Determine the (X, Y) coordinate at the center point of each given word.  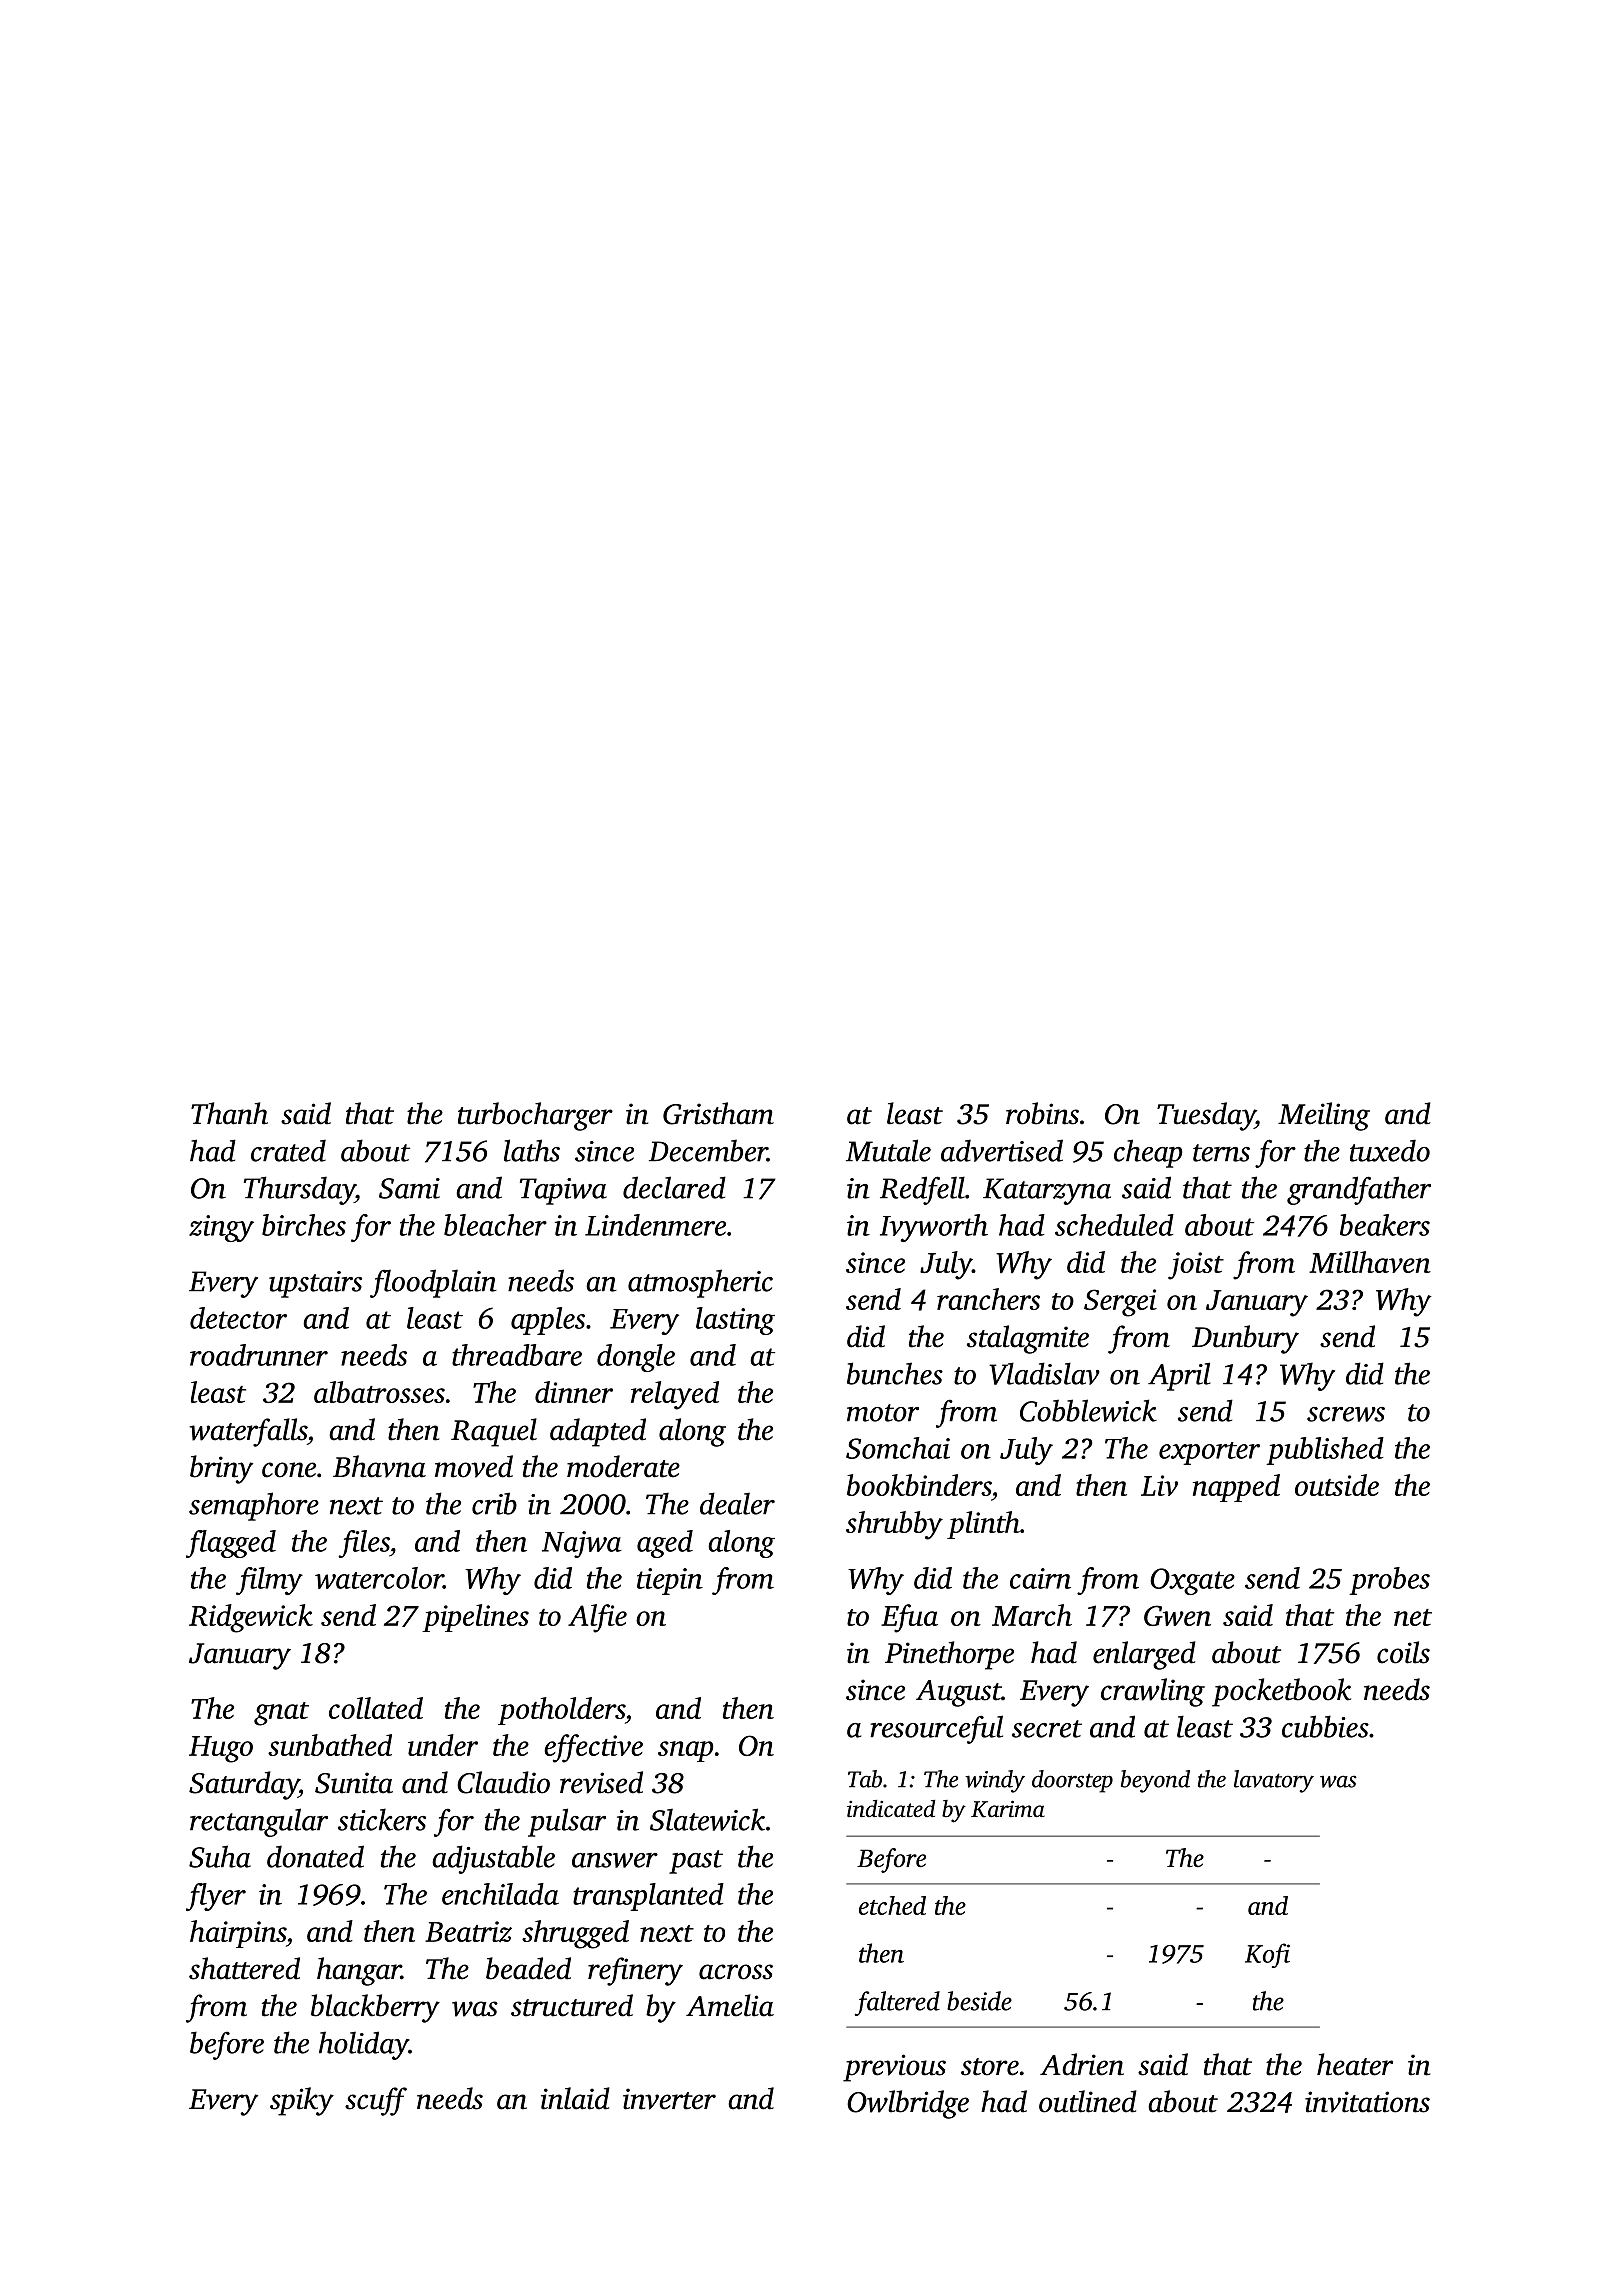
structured (572, 2005)
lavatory (1274, 1781)
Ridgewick (251, 1618)
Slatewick (707, 1819)
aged (665, 1544)
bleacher (495, 1225)
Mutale (888, 1150)
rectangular (259, 1822)
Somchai (898, 1448)
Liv (1159, 1485)
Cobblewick (1088, 1410)
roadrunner (259, 1355)
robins (1042, 1113)
